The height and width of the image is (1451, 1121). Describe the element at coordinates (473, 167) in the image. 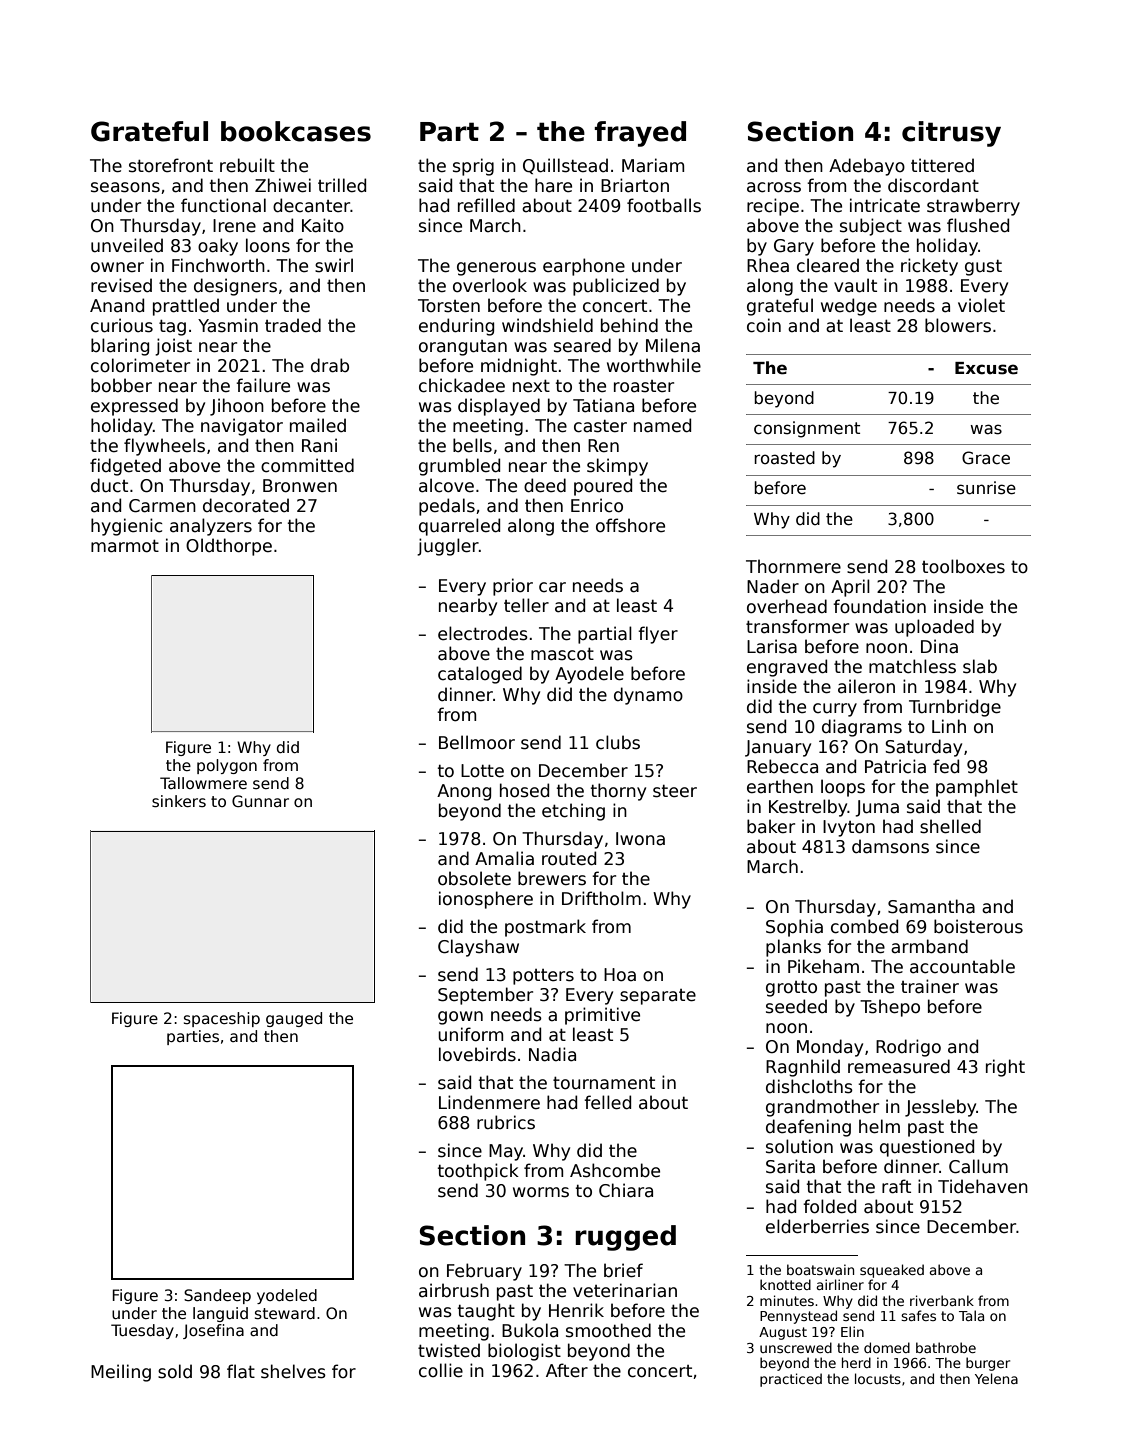

I see `sprig` at that location.
